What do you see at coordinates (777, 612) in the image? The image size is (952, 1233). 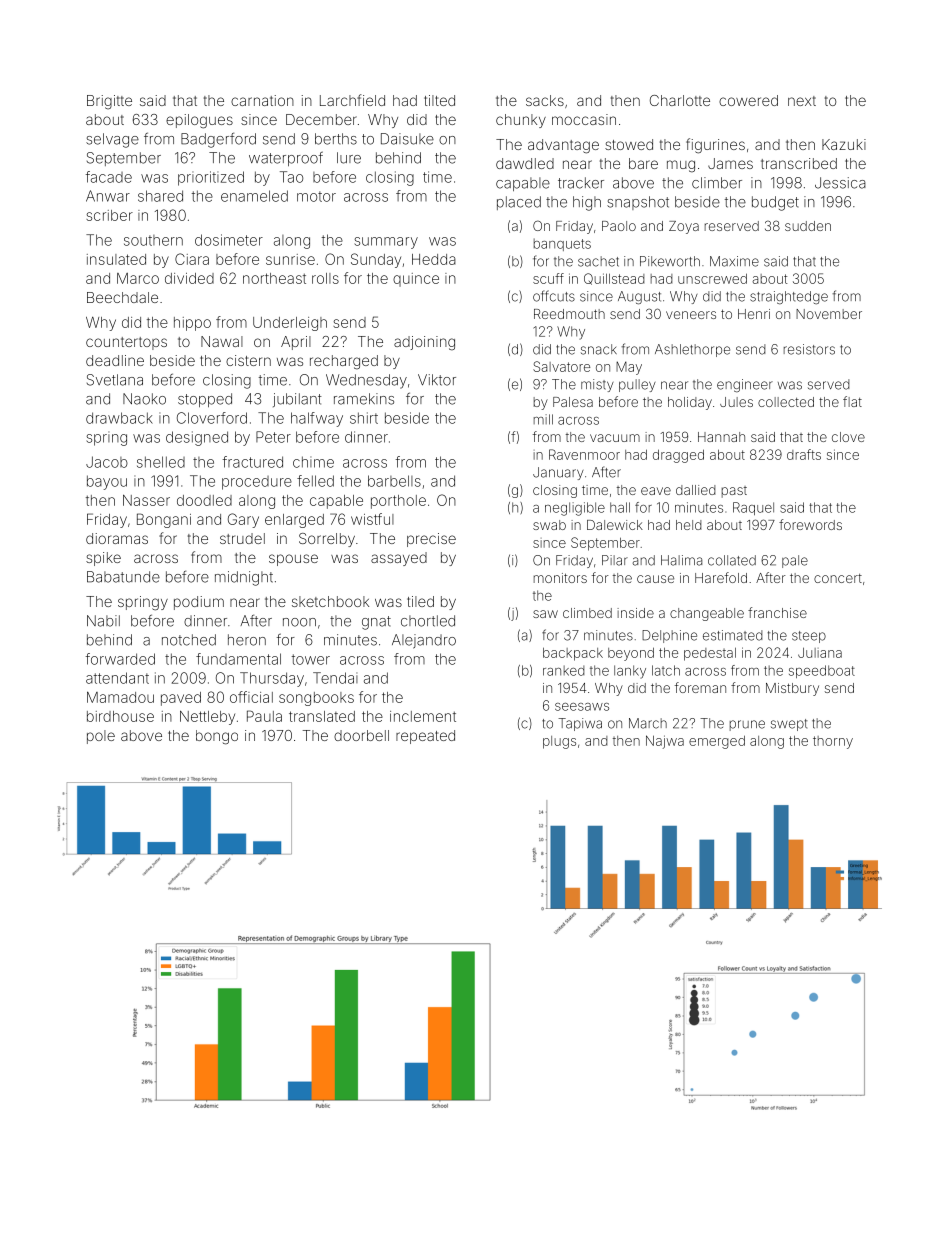 I see `franchise` at bounding box center [777, 612].
